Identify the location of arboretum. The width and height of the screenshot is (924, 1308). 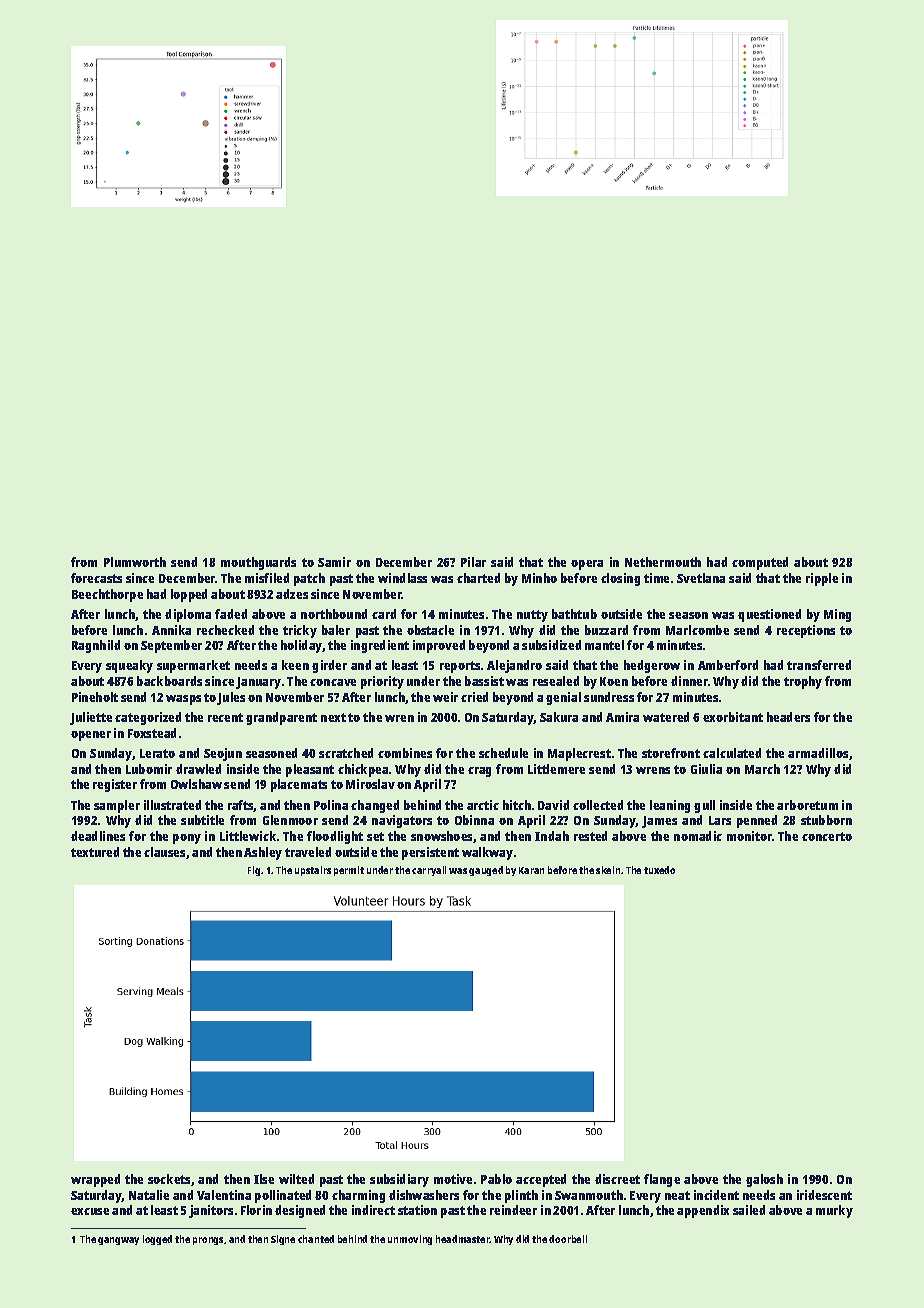
(807, 805).
